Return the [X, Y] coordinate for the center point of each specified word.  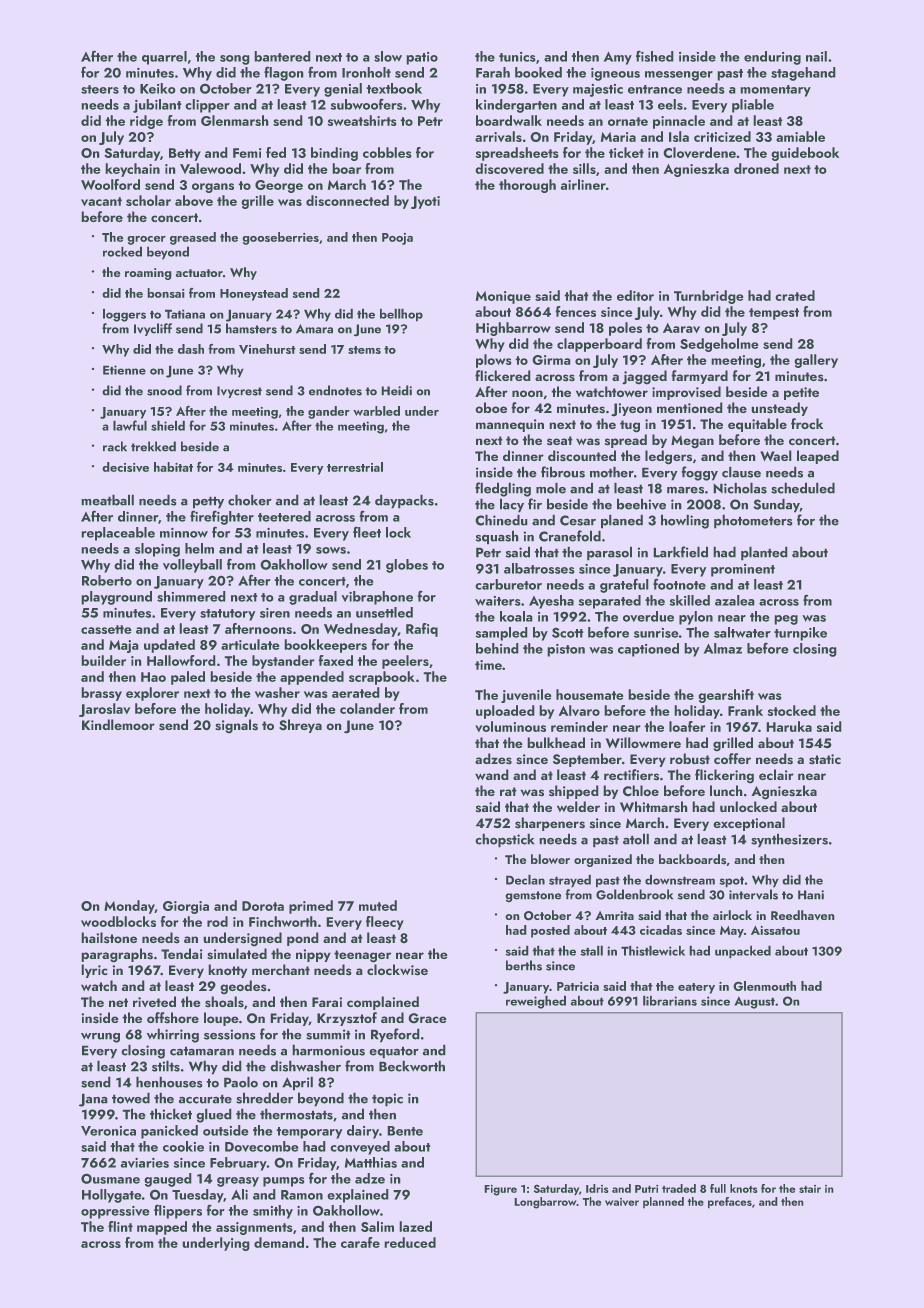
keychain [132, 170]
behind [497, 648]
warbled [376, 411]
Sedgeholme [719, 345]
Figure [500, 1190]
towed [131, 1098]
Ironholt [366, 72]
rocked [122, 251]
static [825, 759]
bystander [283, 662]
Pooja [397, 239]
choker [250, 500]
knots [744, 1188]
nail [816, 56]
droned [756, 168]
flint [120, 1226]
